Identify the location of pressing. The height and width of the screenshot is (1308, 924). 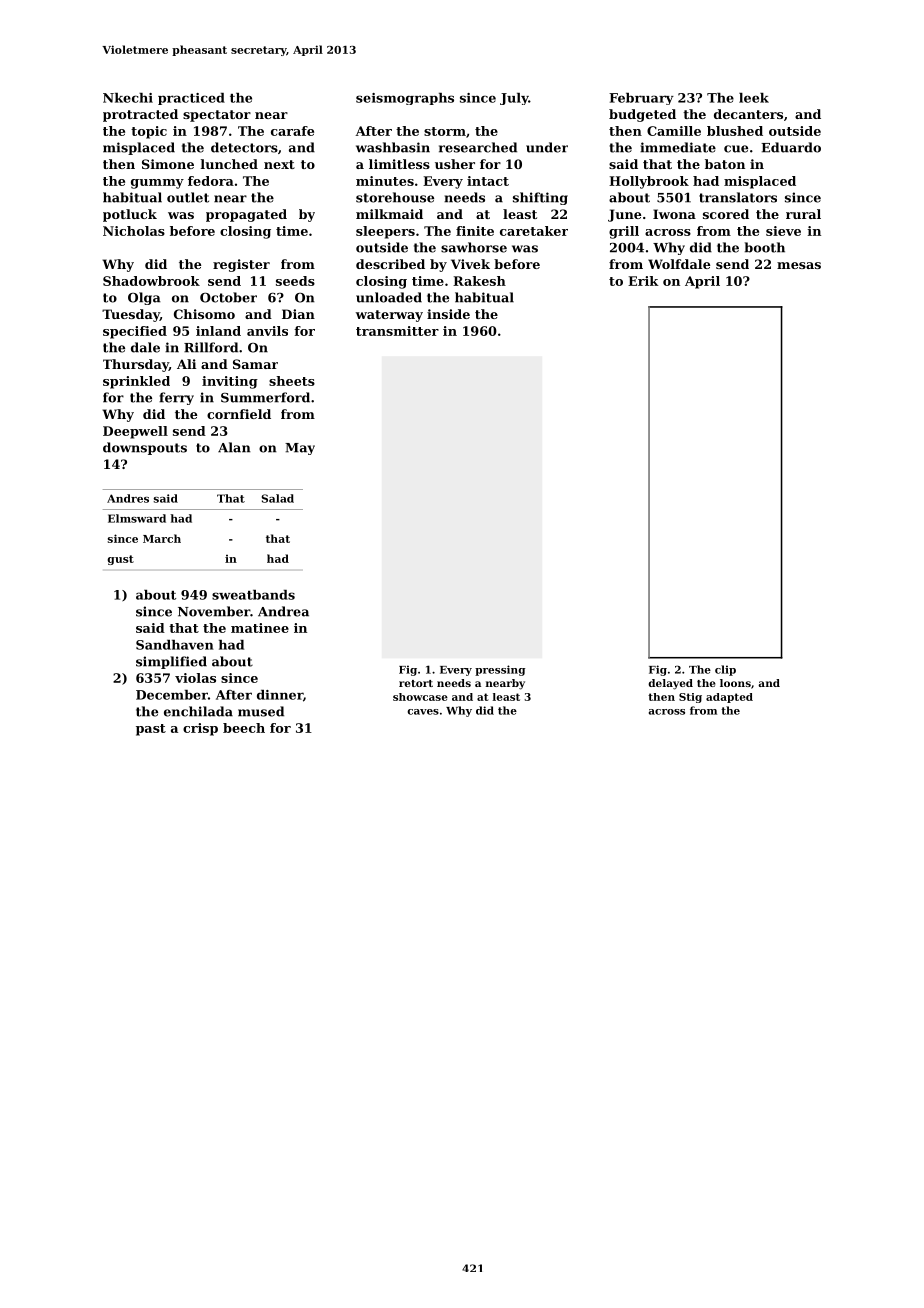
(500, 670).
